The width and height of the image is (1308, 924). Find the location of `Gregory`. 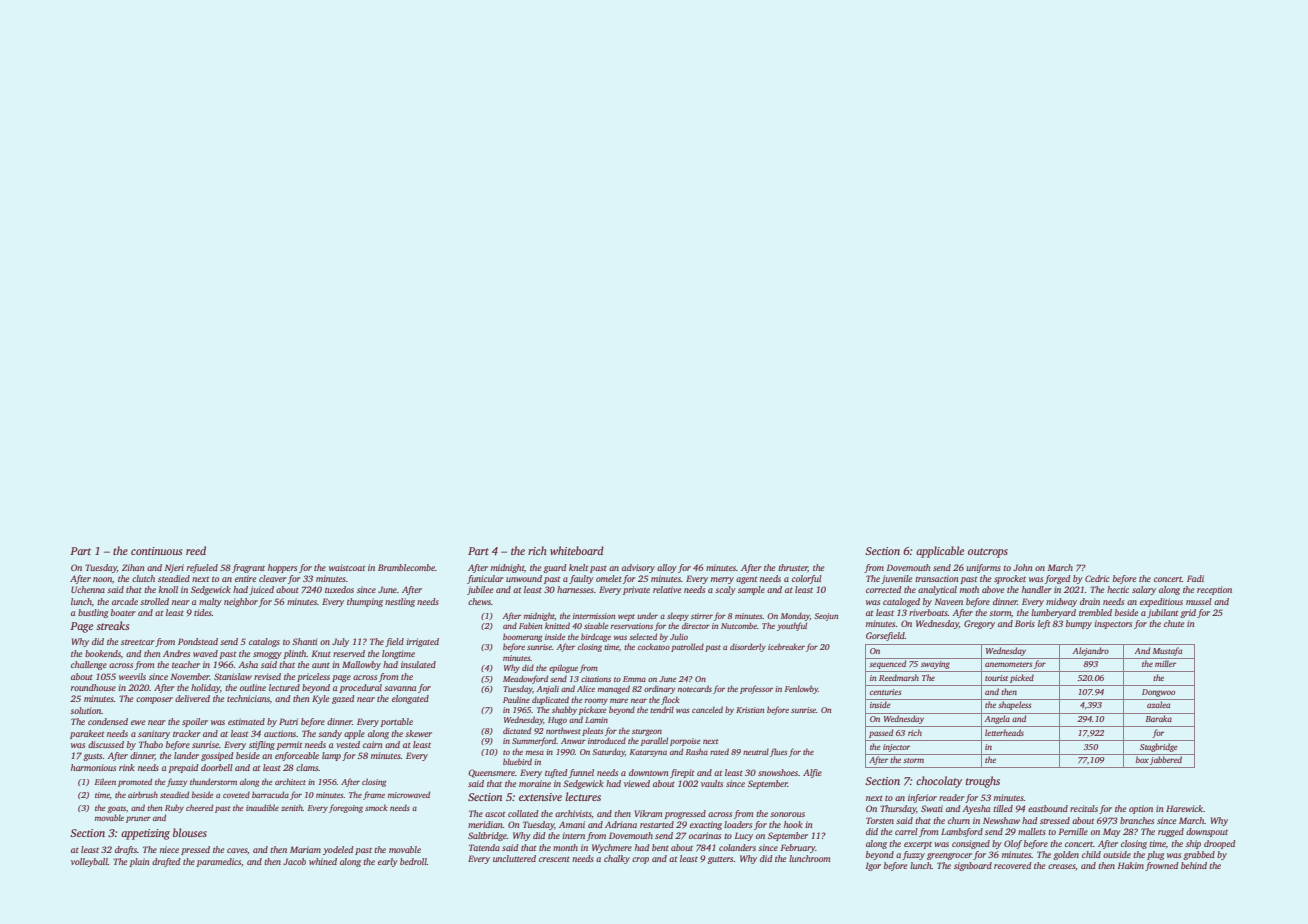

Gregory is located at coordinates (979, 624).
